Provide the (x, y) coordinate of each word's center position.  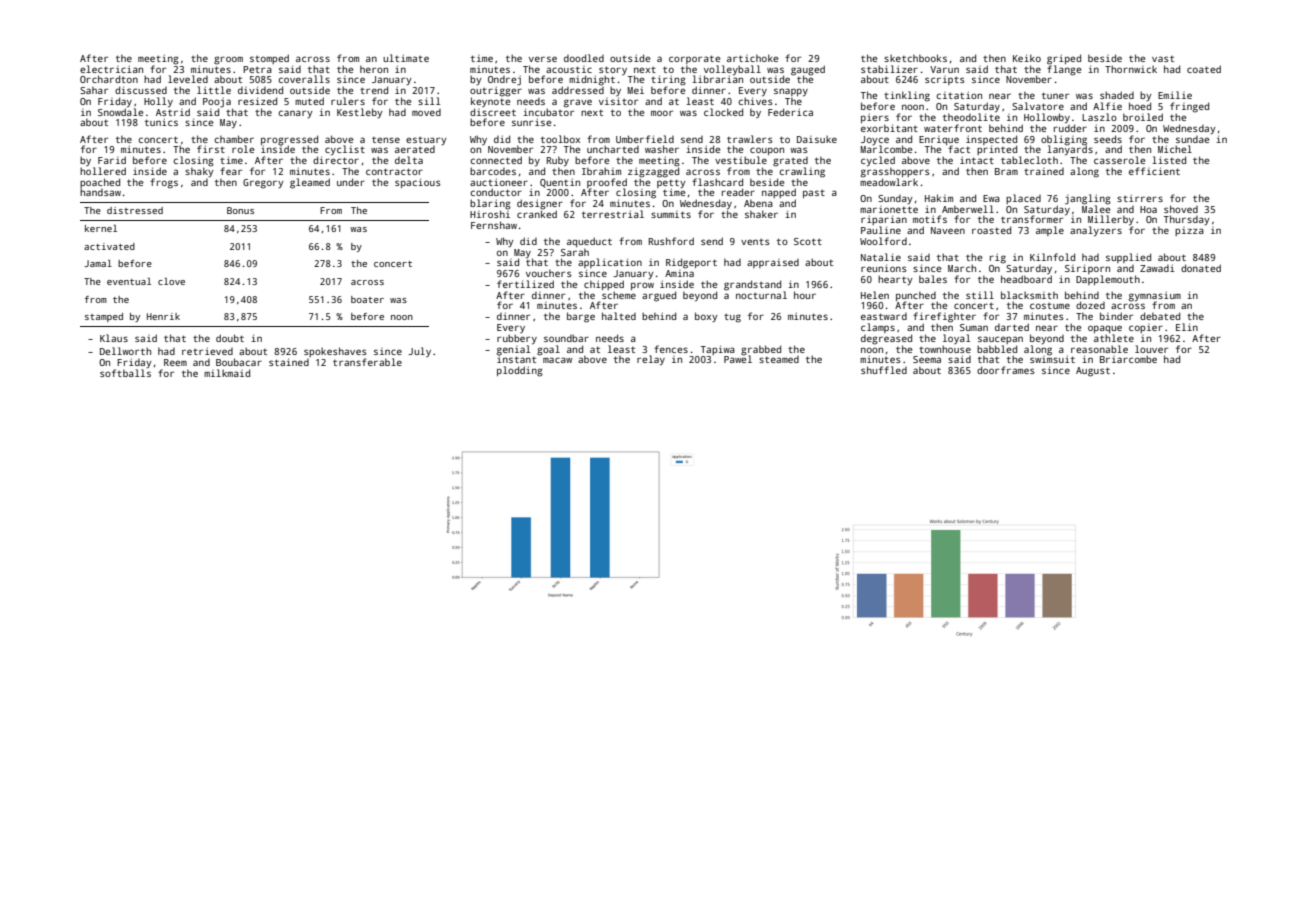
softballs (125, 373)
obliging (1064, 140)
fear (231, 171)
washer (662, 149)
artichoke (752, 58)
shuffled (884, 370)
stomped (269, 59)
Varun (944, 69)
